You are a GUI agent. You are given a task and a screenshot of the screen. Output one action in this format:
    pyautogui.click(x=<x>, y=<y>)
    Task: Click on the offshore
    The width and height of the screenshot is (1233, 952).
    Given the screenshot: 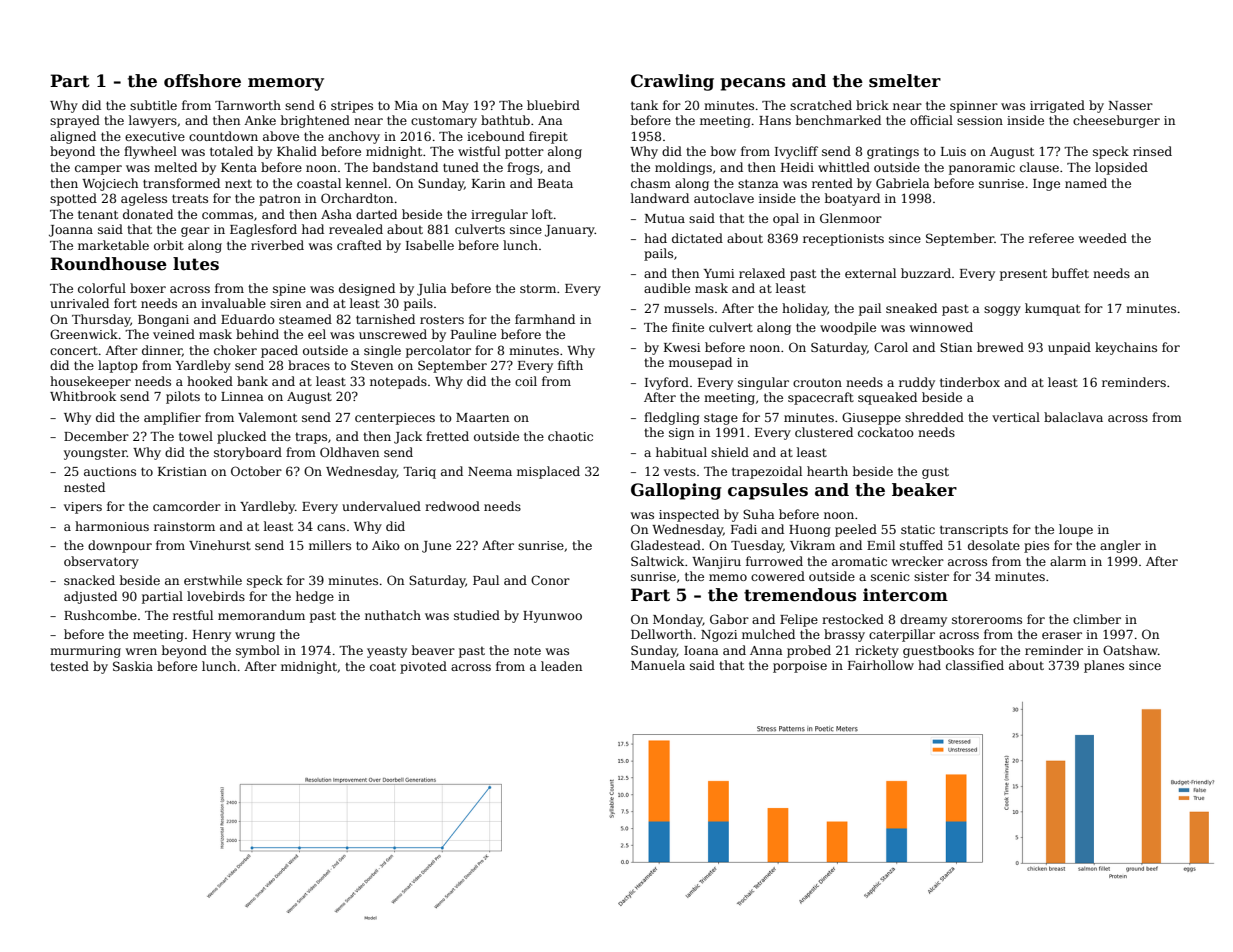 What is the action you would take?
    pyautogui.click(x=202, y=81)
